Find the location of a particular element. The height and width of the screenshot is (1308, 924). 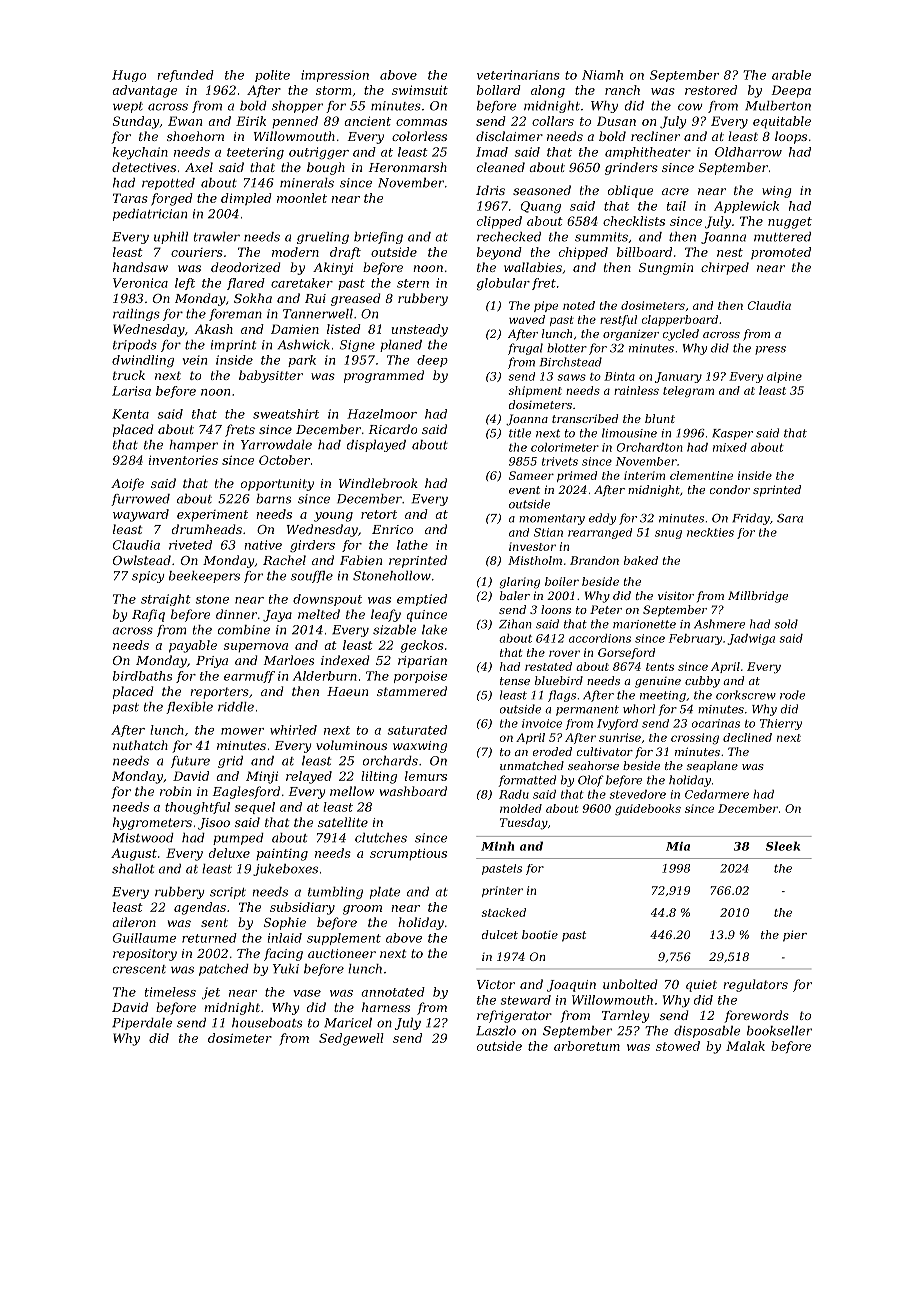

modern is located at coordinates (295, 252).
